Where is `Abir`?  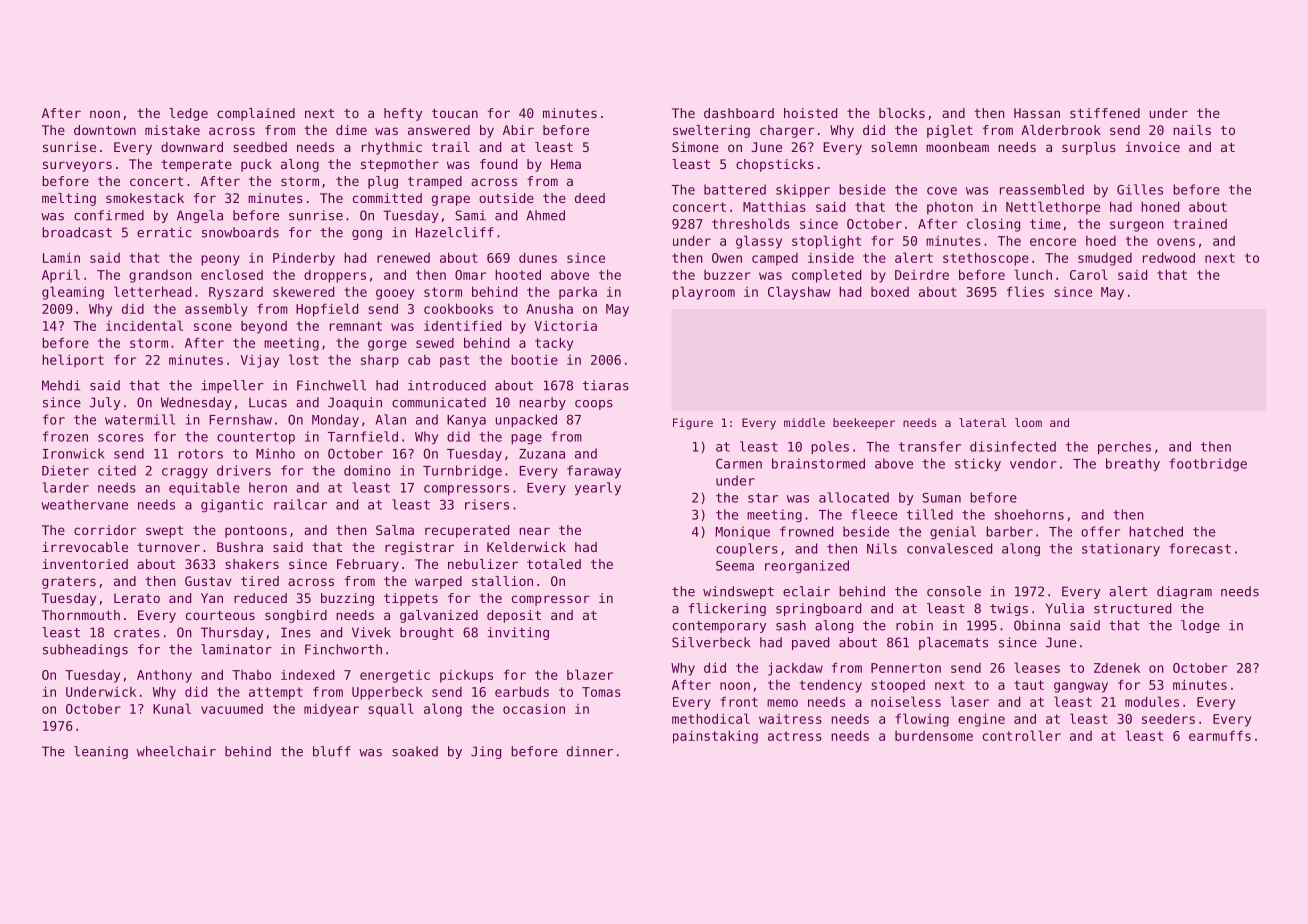 Abir is located at coordinates (518, 130).
